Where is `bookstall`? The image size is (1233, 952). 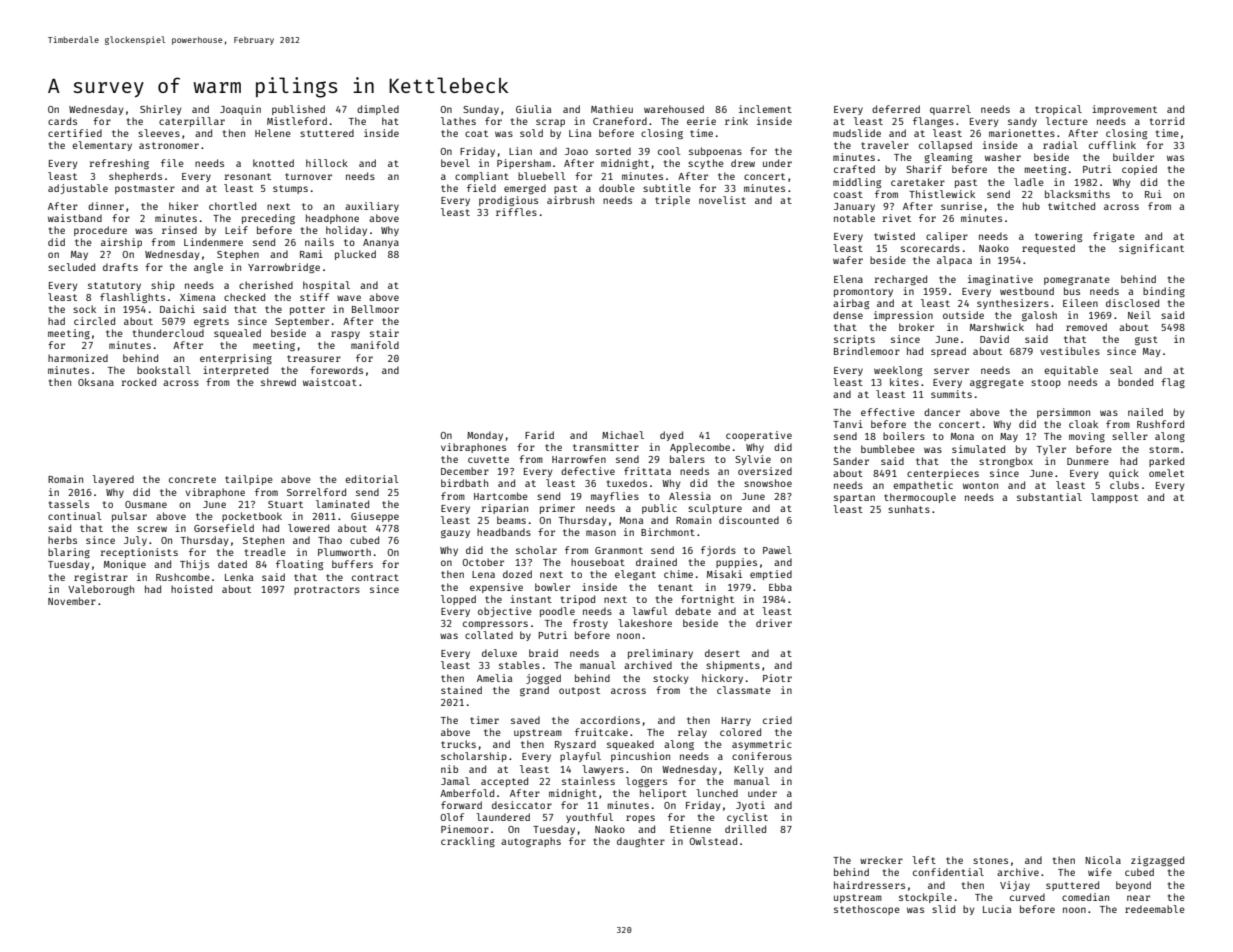 bookstall is located at coordinates (164, 370).
